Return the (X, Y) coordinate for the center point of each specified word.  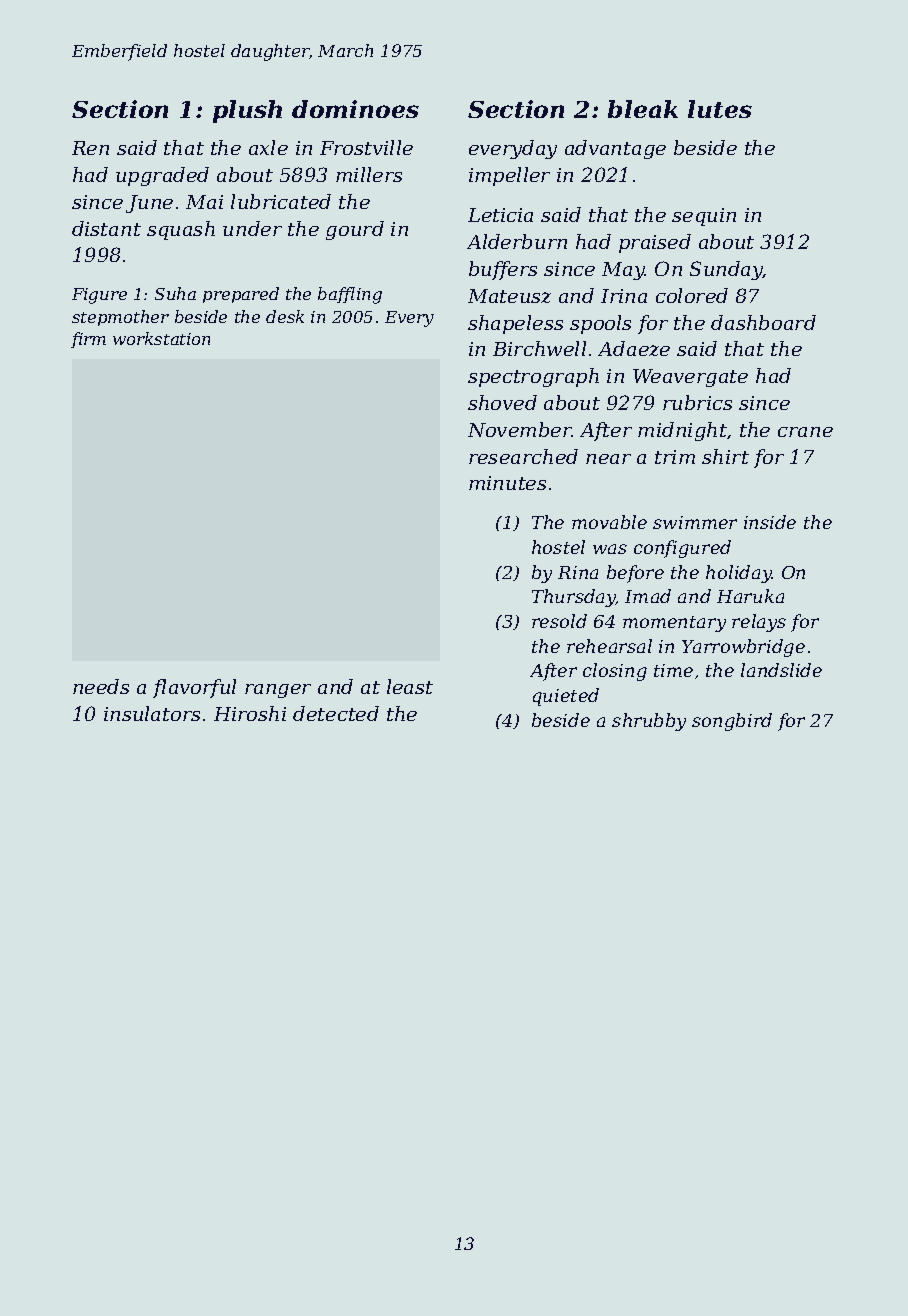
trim (675, 457)
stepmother (120, 318)
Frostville (366, 147)
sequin (704, 217)
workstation (161, 338)
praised (655, 243)
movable (609, 522)
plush (247, 111)
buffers (503, 270)
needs (101, 686)
